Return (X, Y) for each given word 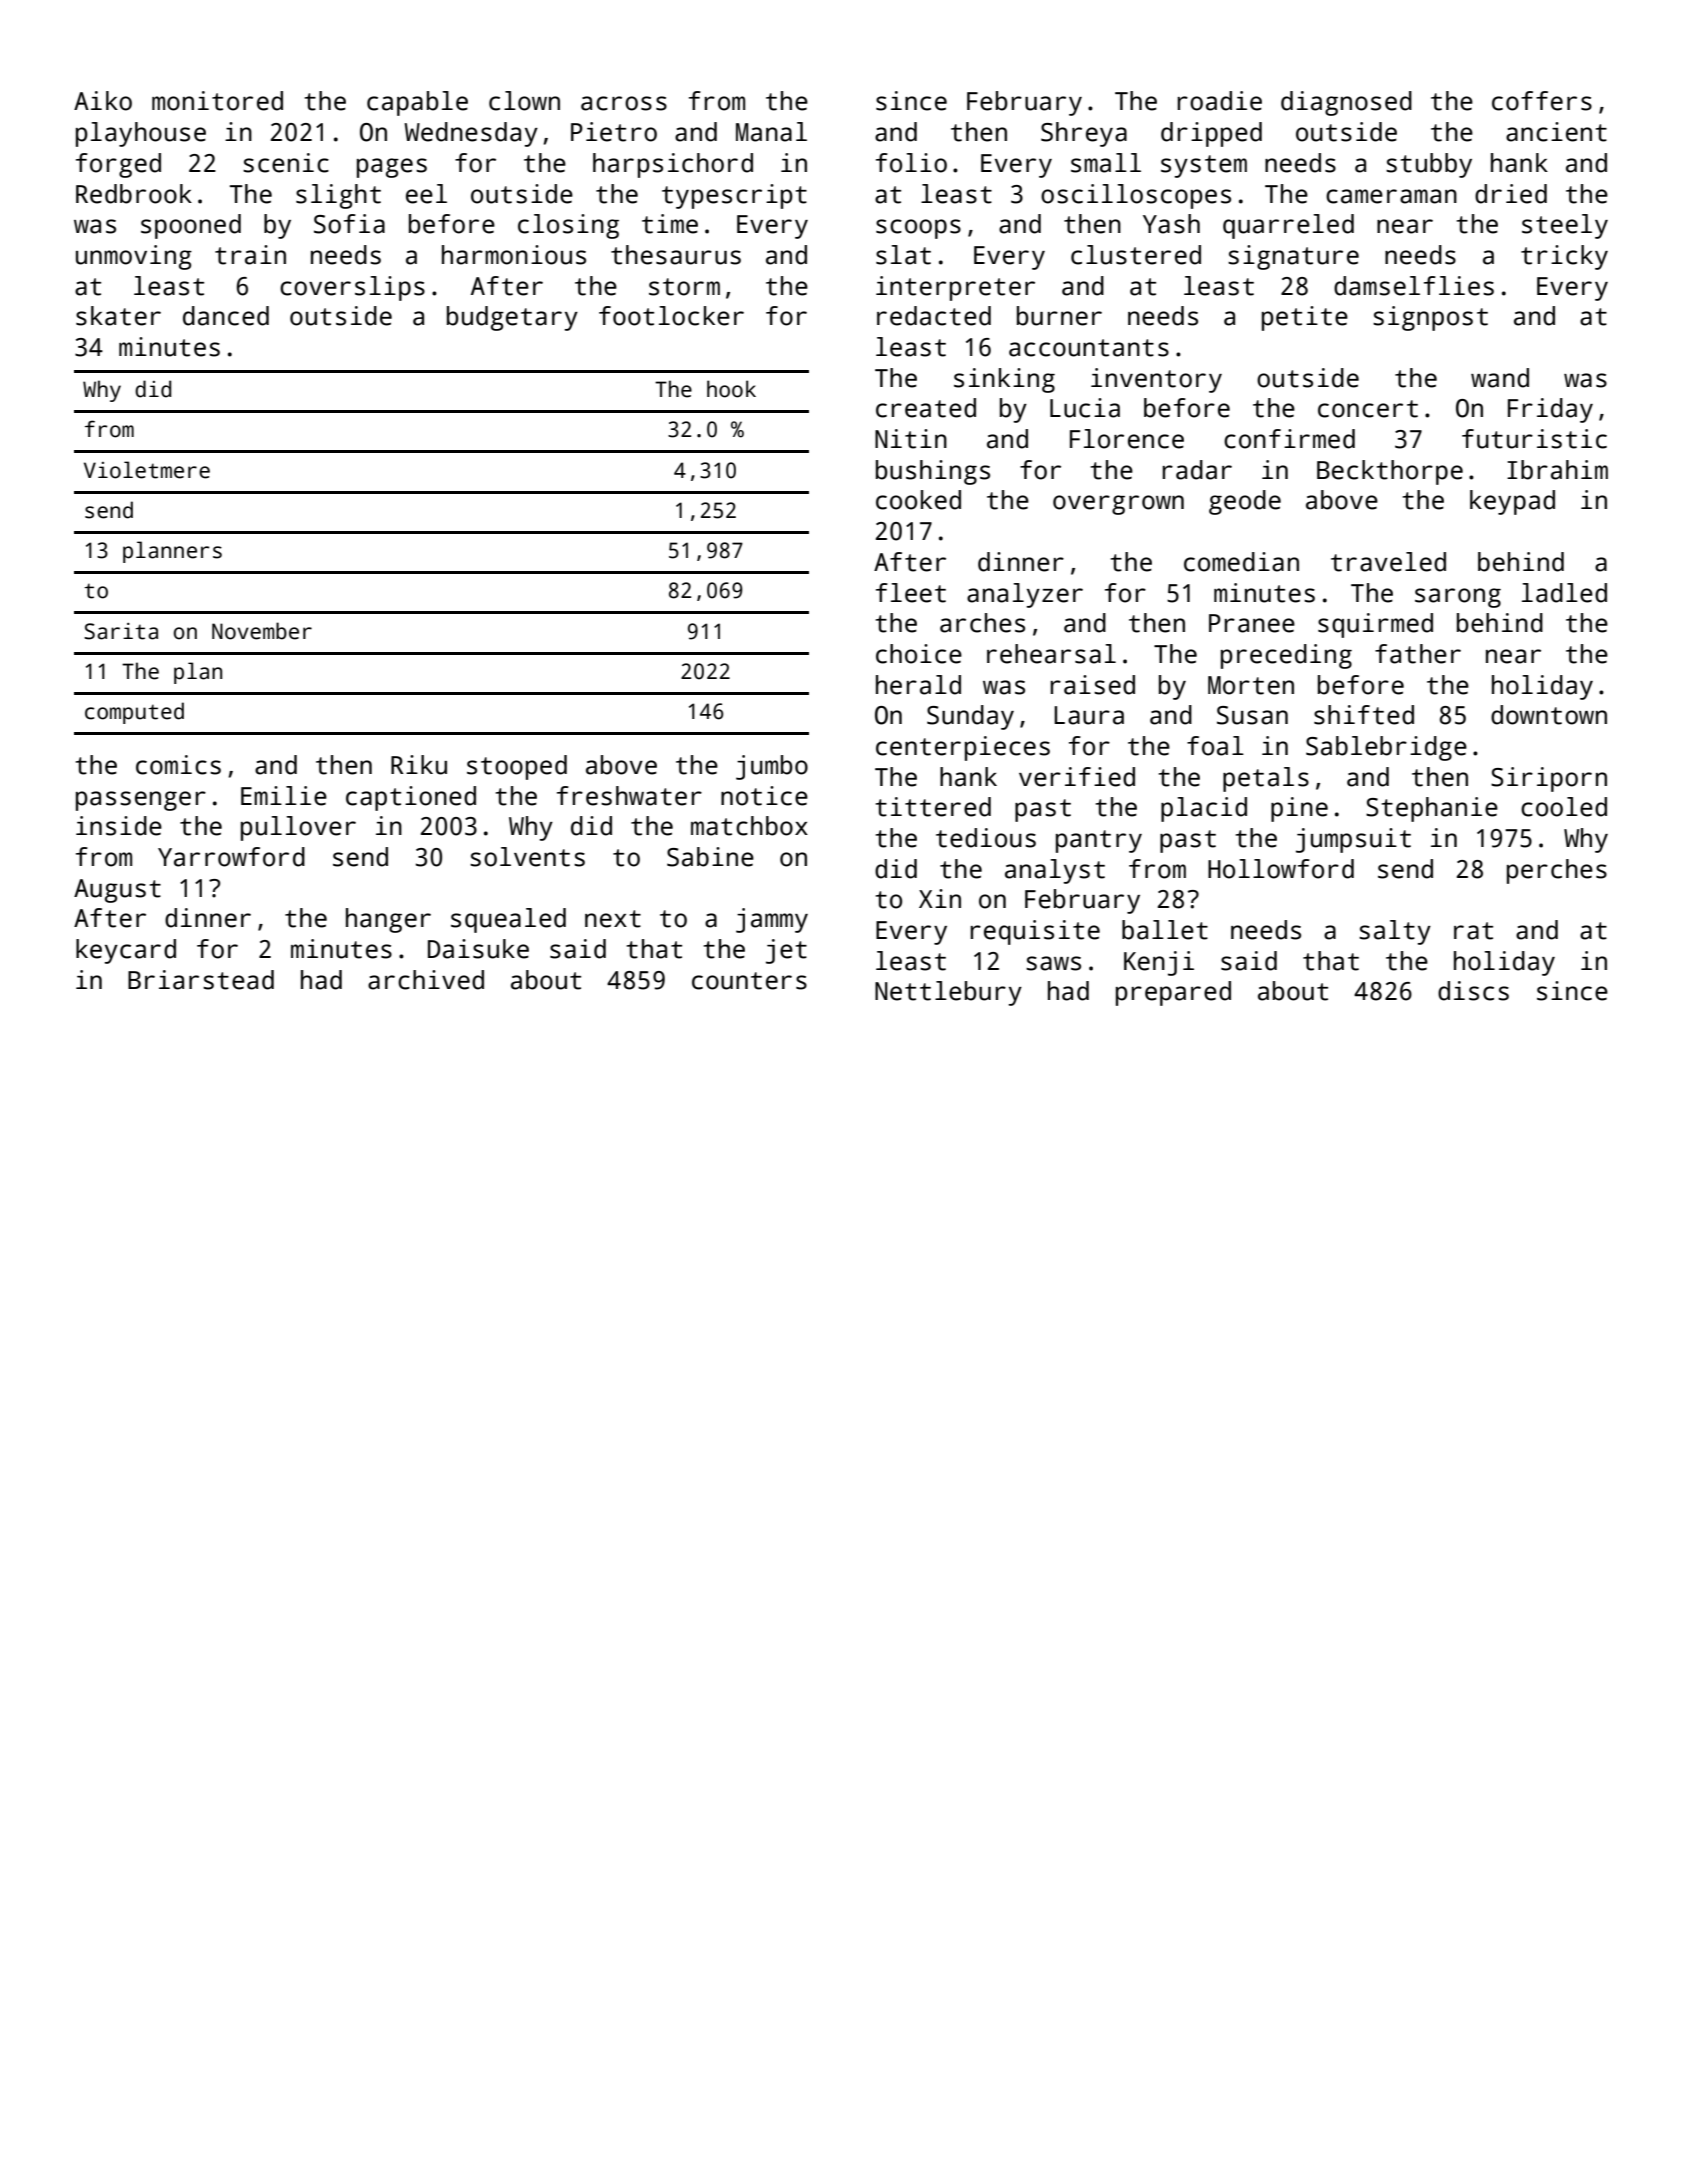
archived (426, 980)
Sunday (970, 717)
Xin (940, 898)
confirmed (1289, 439)
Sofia (349, 224)
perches (1557, 871)
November (262, 631)
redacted (934, 316)
